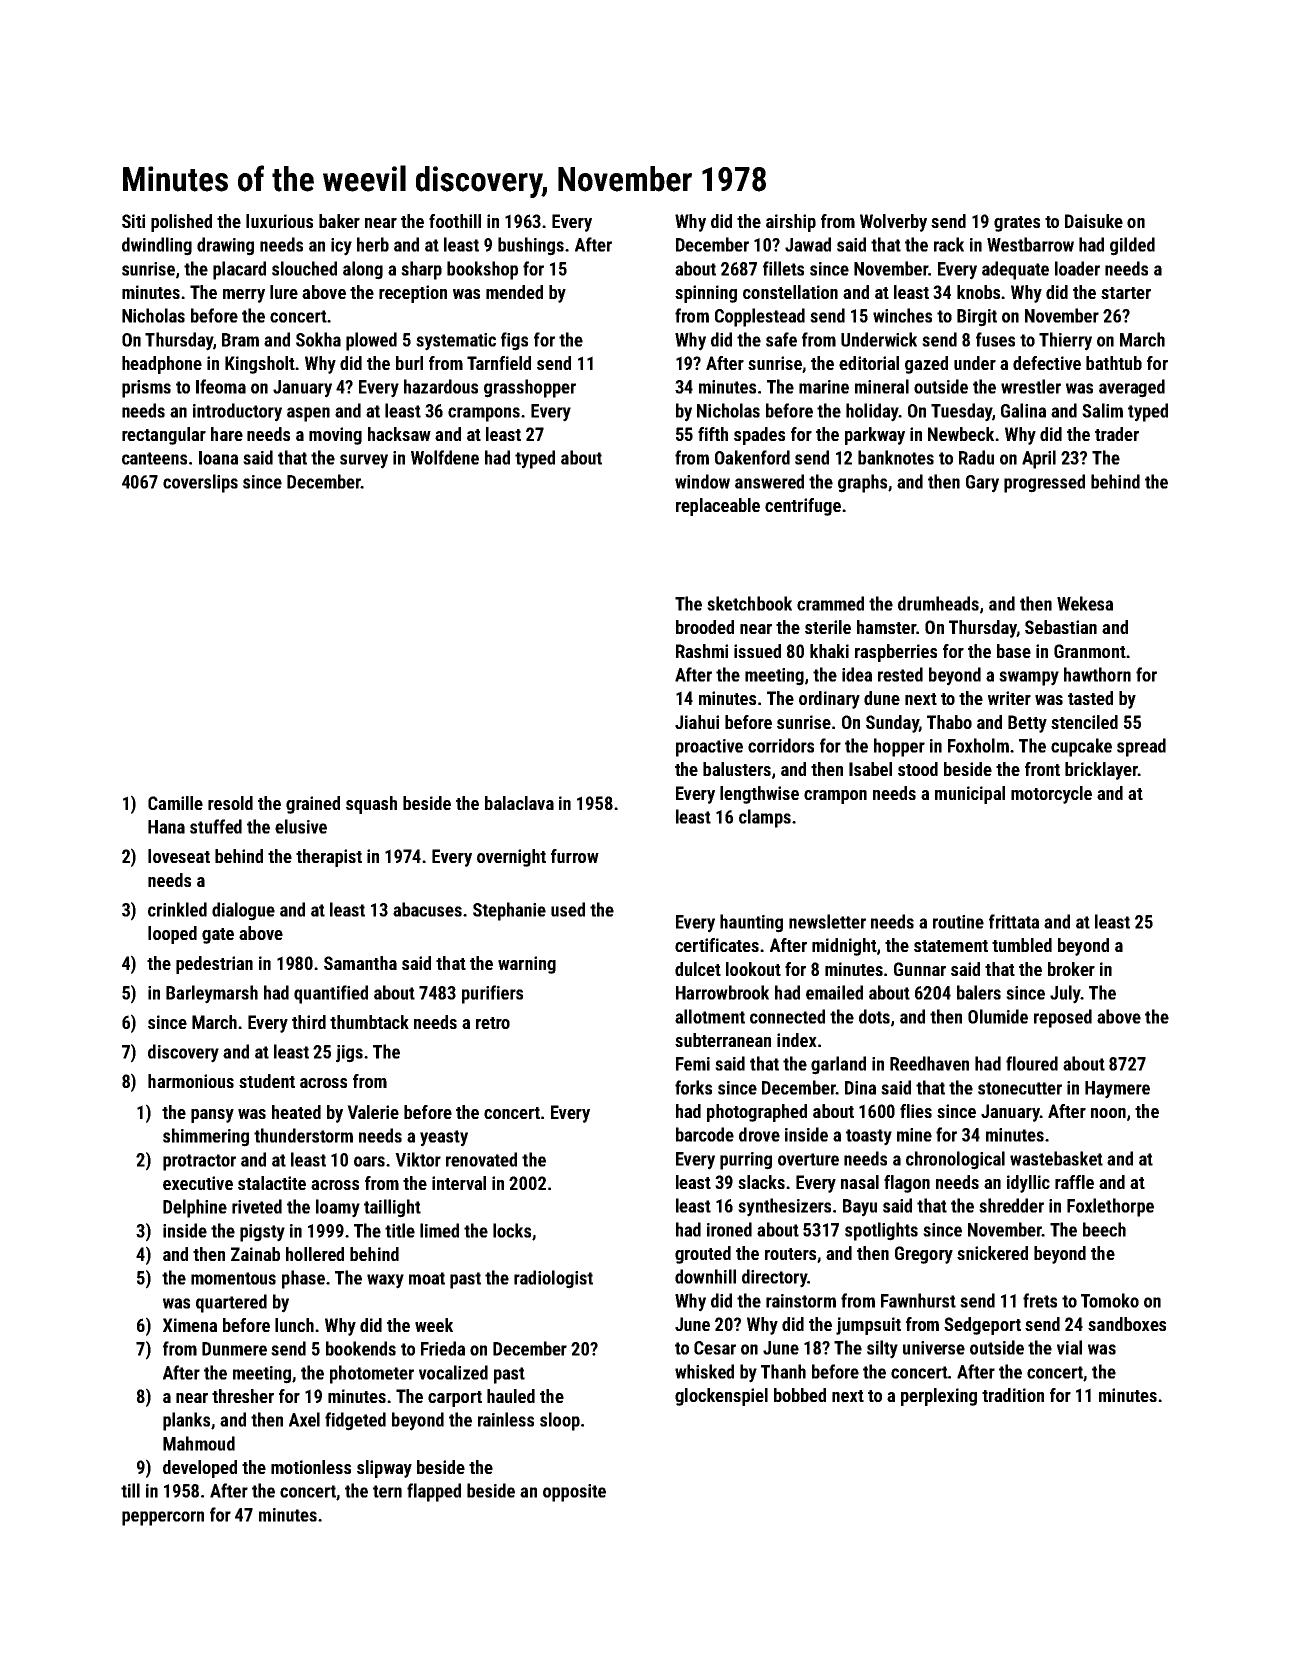  Describe the element at coordinates (154, 458) in the image. I see `canteens` at that location.
